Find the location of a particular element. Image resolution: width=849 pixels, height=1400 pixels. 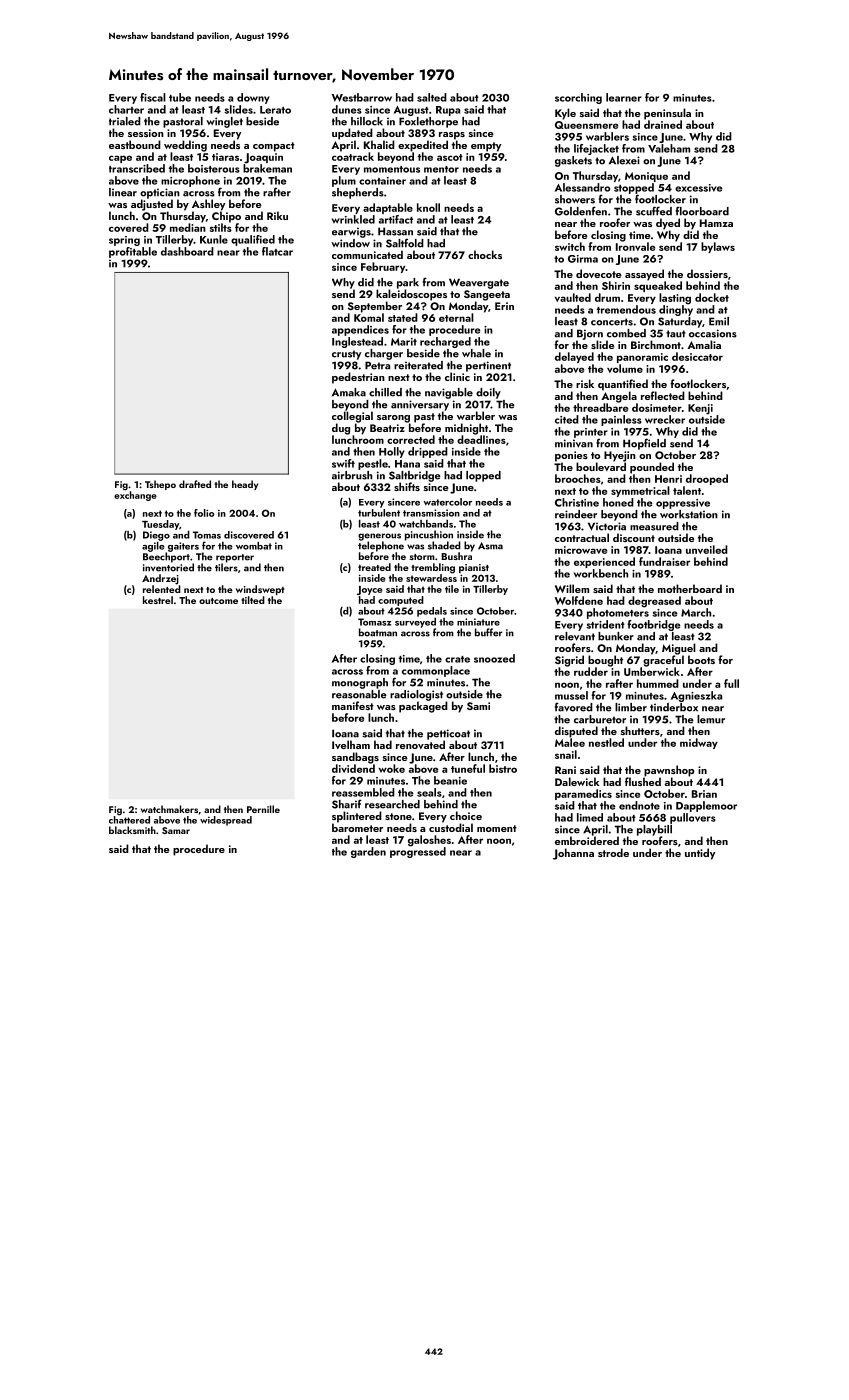

widespread is located at coordinates (226, 821).
